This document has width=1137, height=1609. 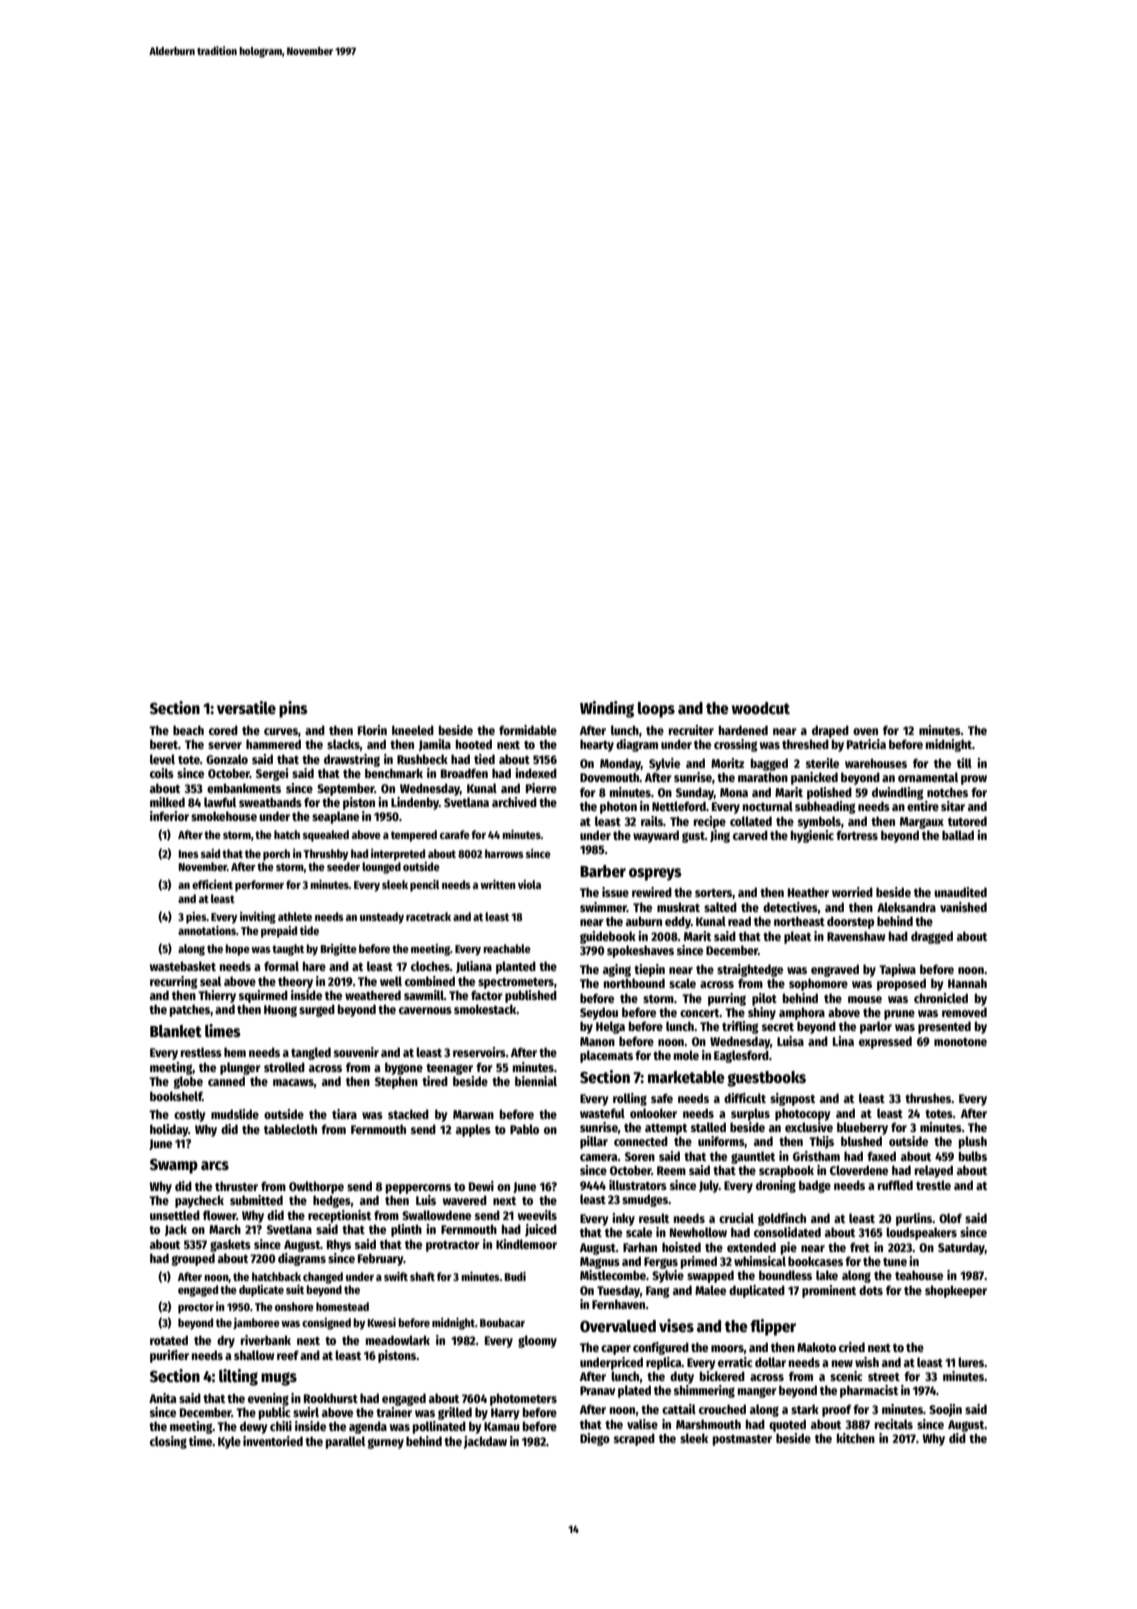 I want to click on smokehouse, so click(x=224, y=816).
